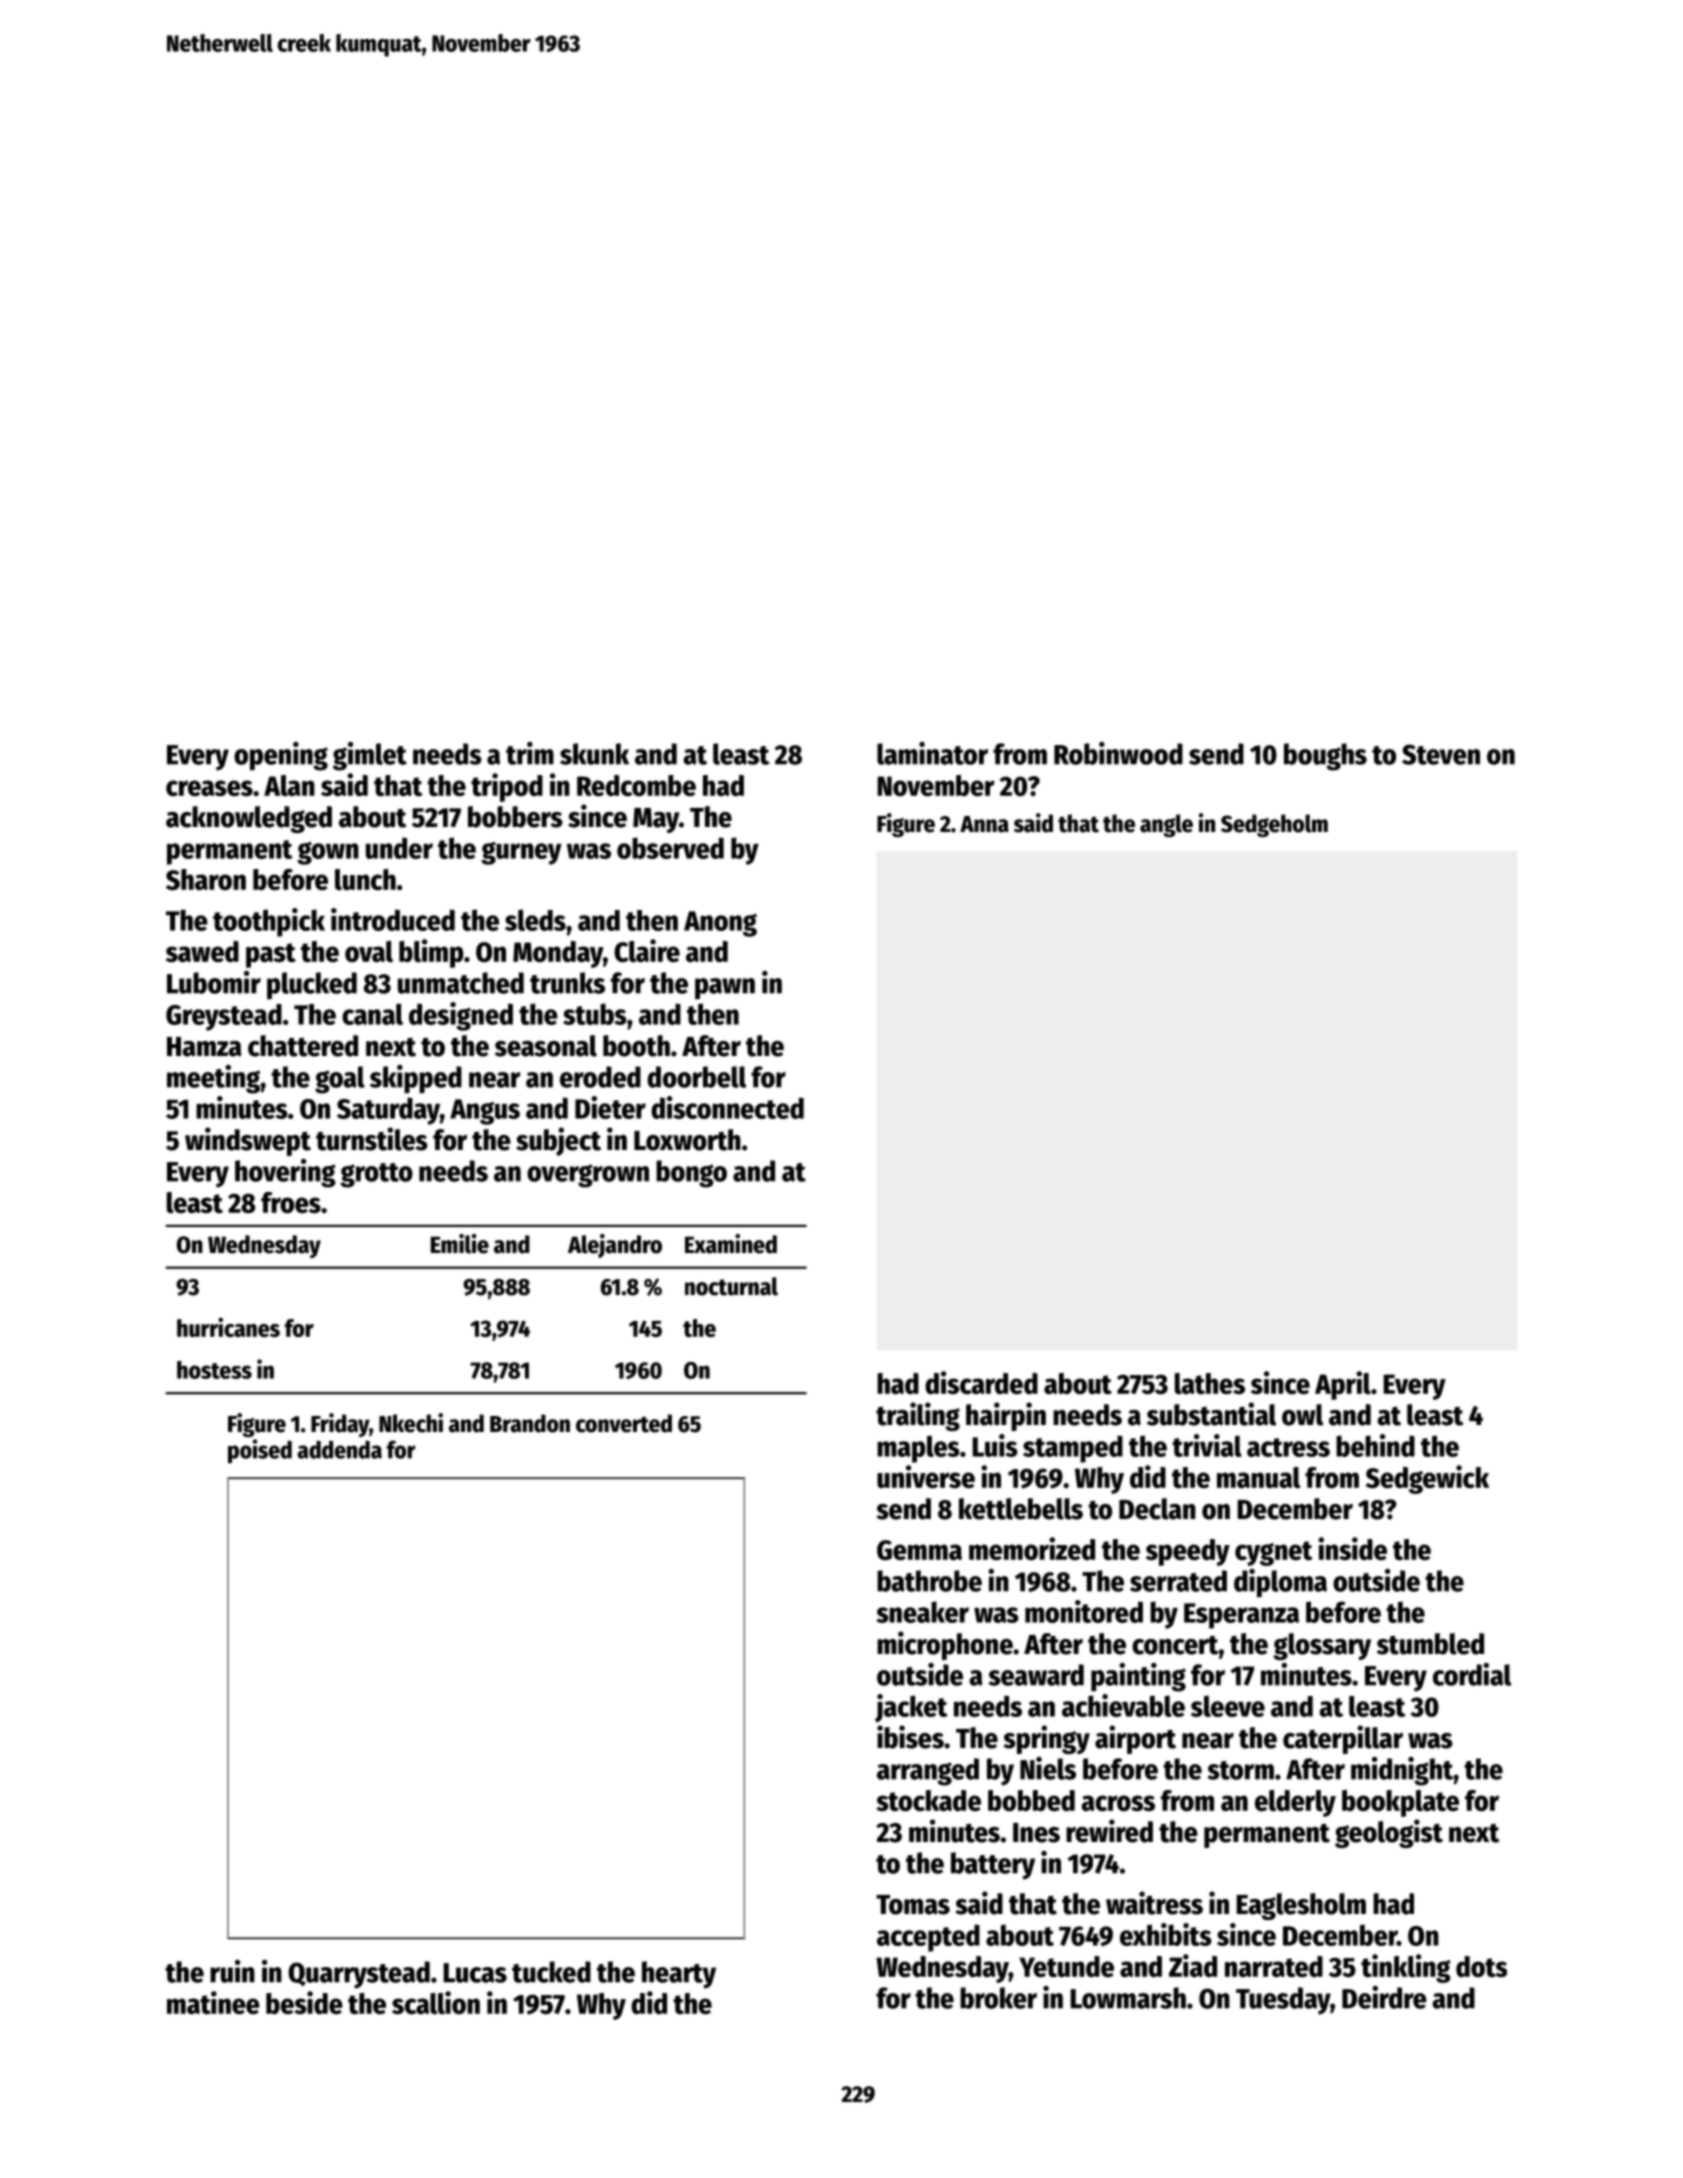 This image has height=2178, width=1683. What do you see at coordinates (232, 1971) in the image?
I see `ruin` at bounding box center [232, 1971].
